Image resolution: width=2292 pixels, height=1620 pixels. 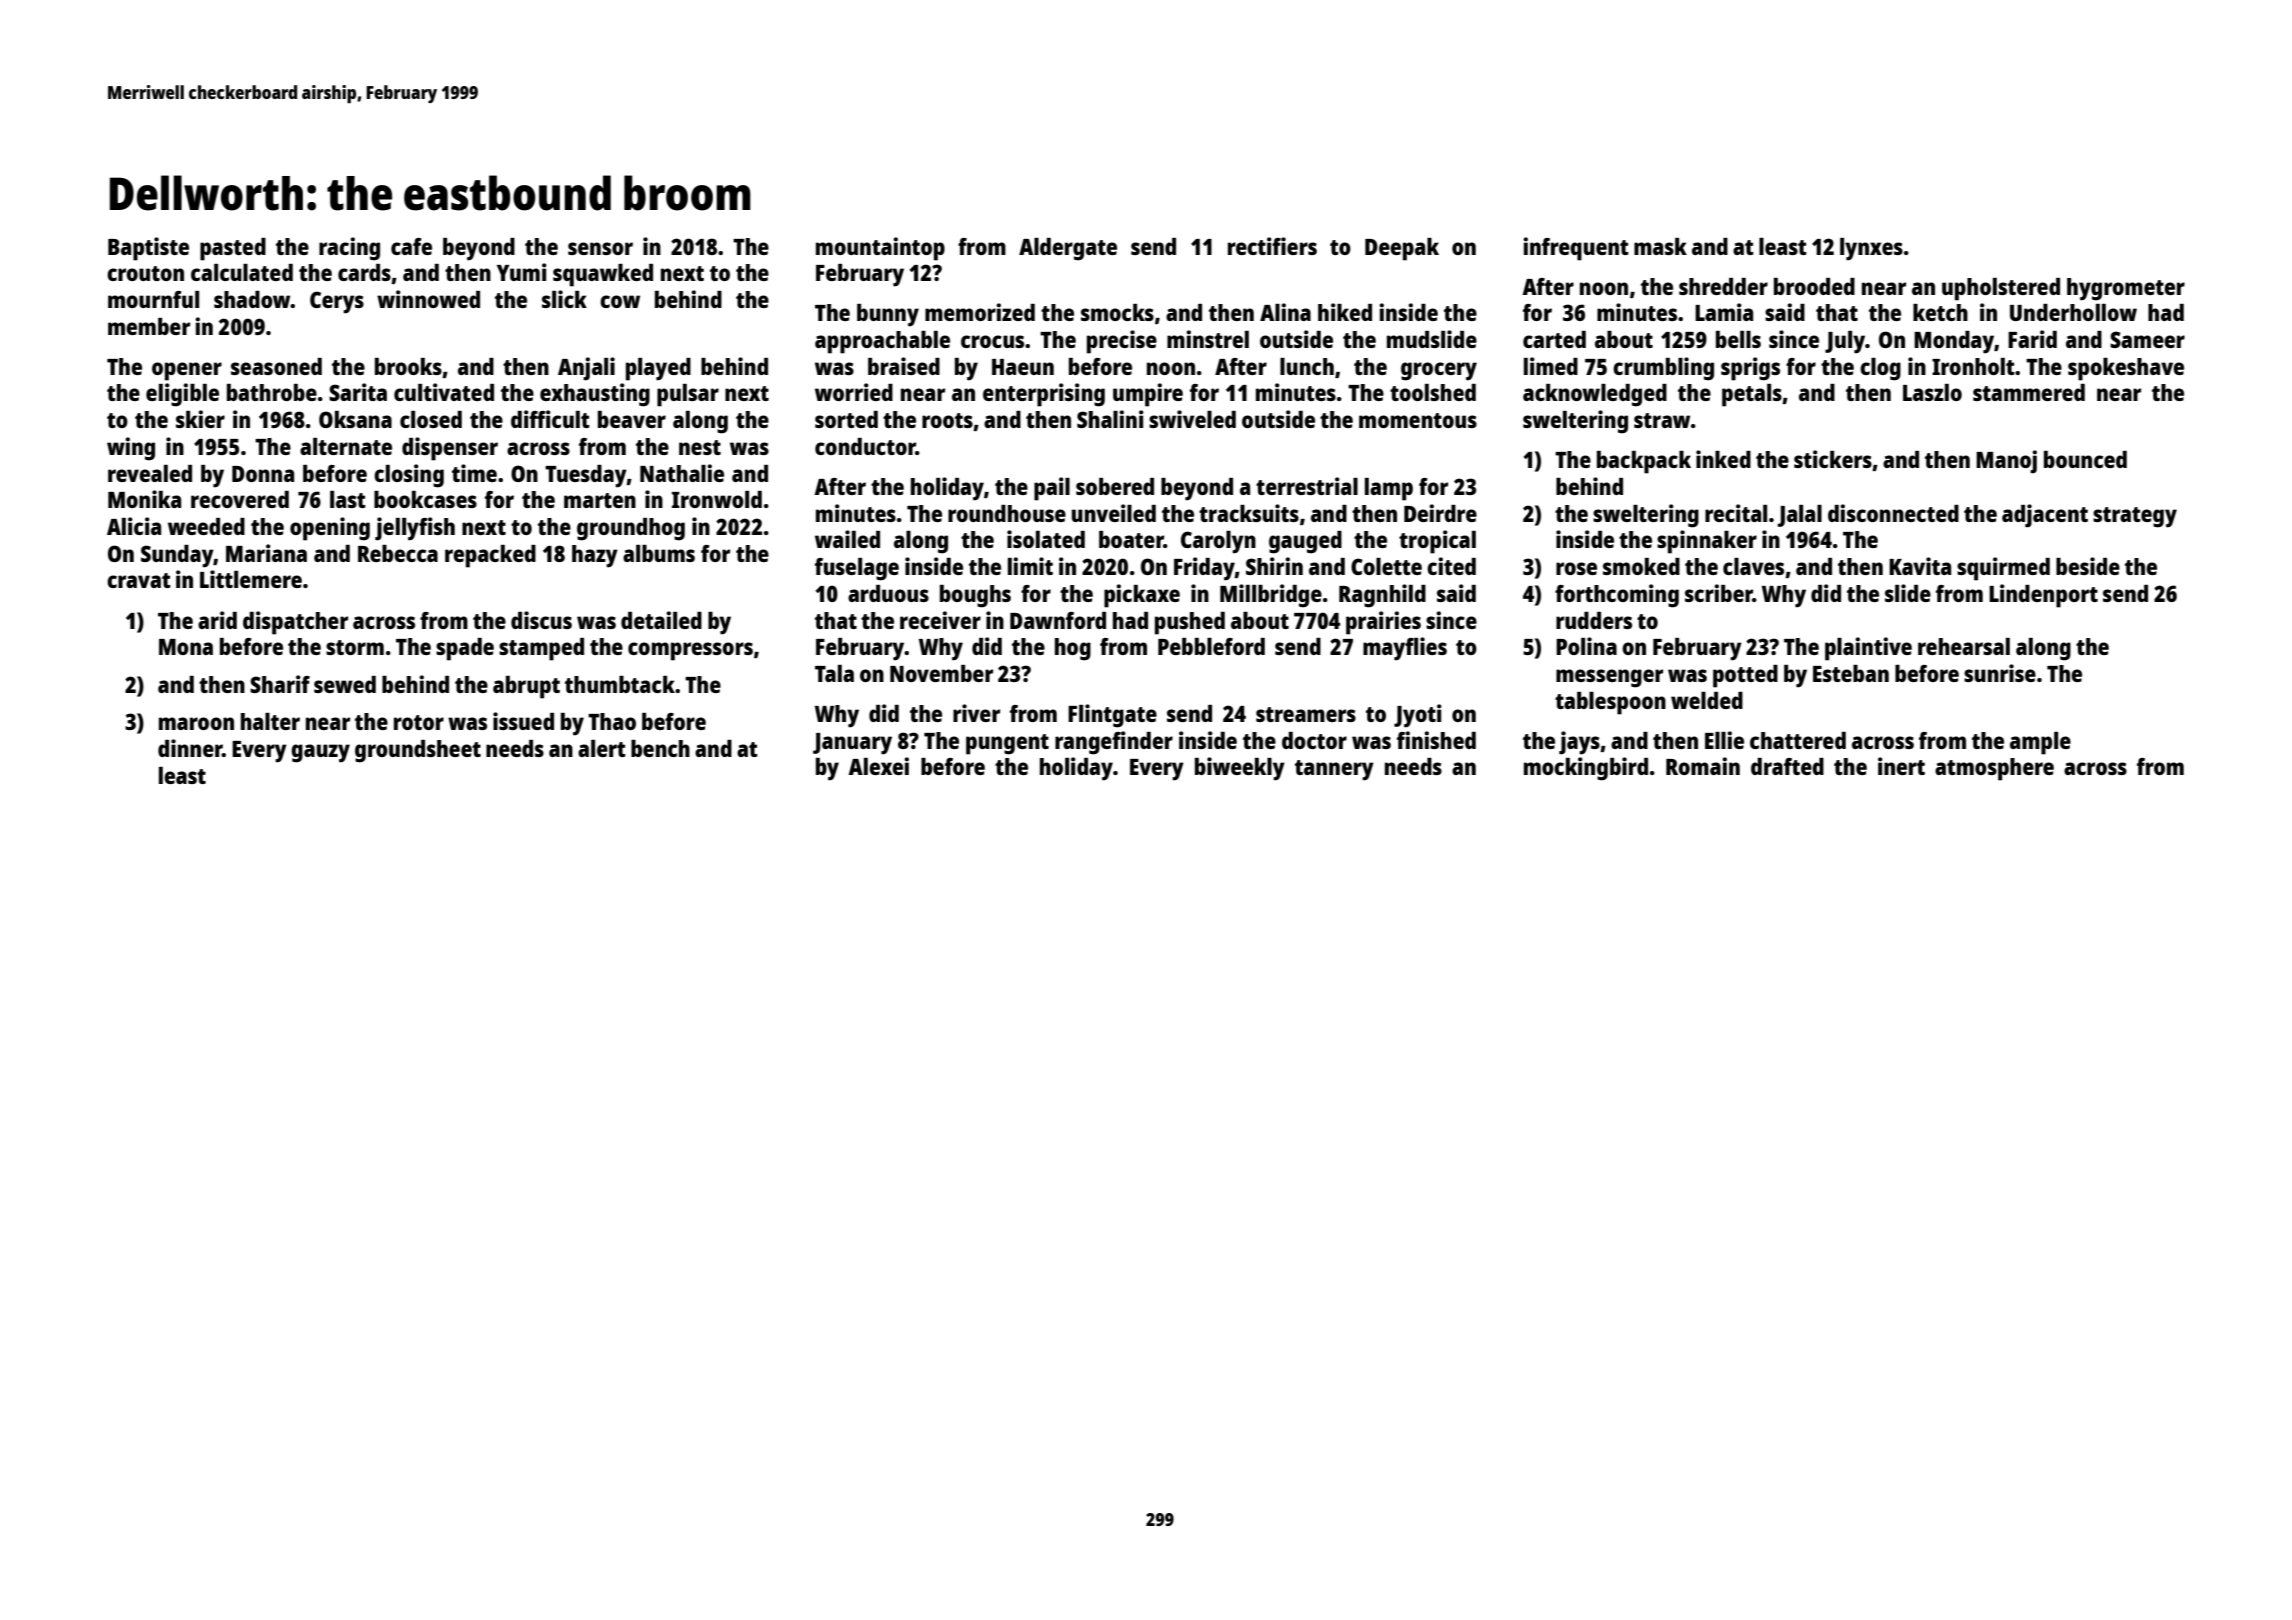 What do you see at coordinates (1382, 596) in the document?
I see `Ragnhild` at bounding box center [1382, 596].
